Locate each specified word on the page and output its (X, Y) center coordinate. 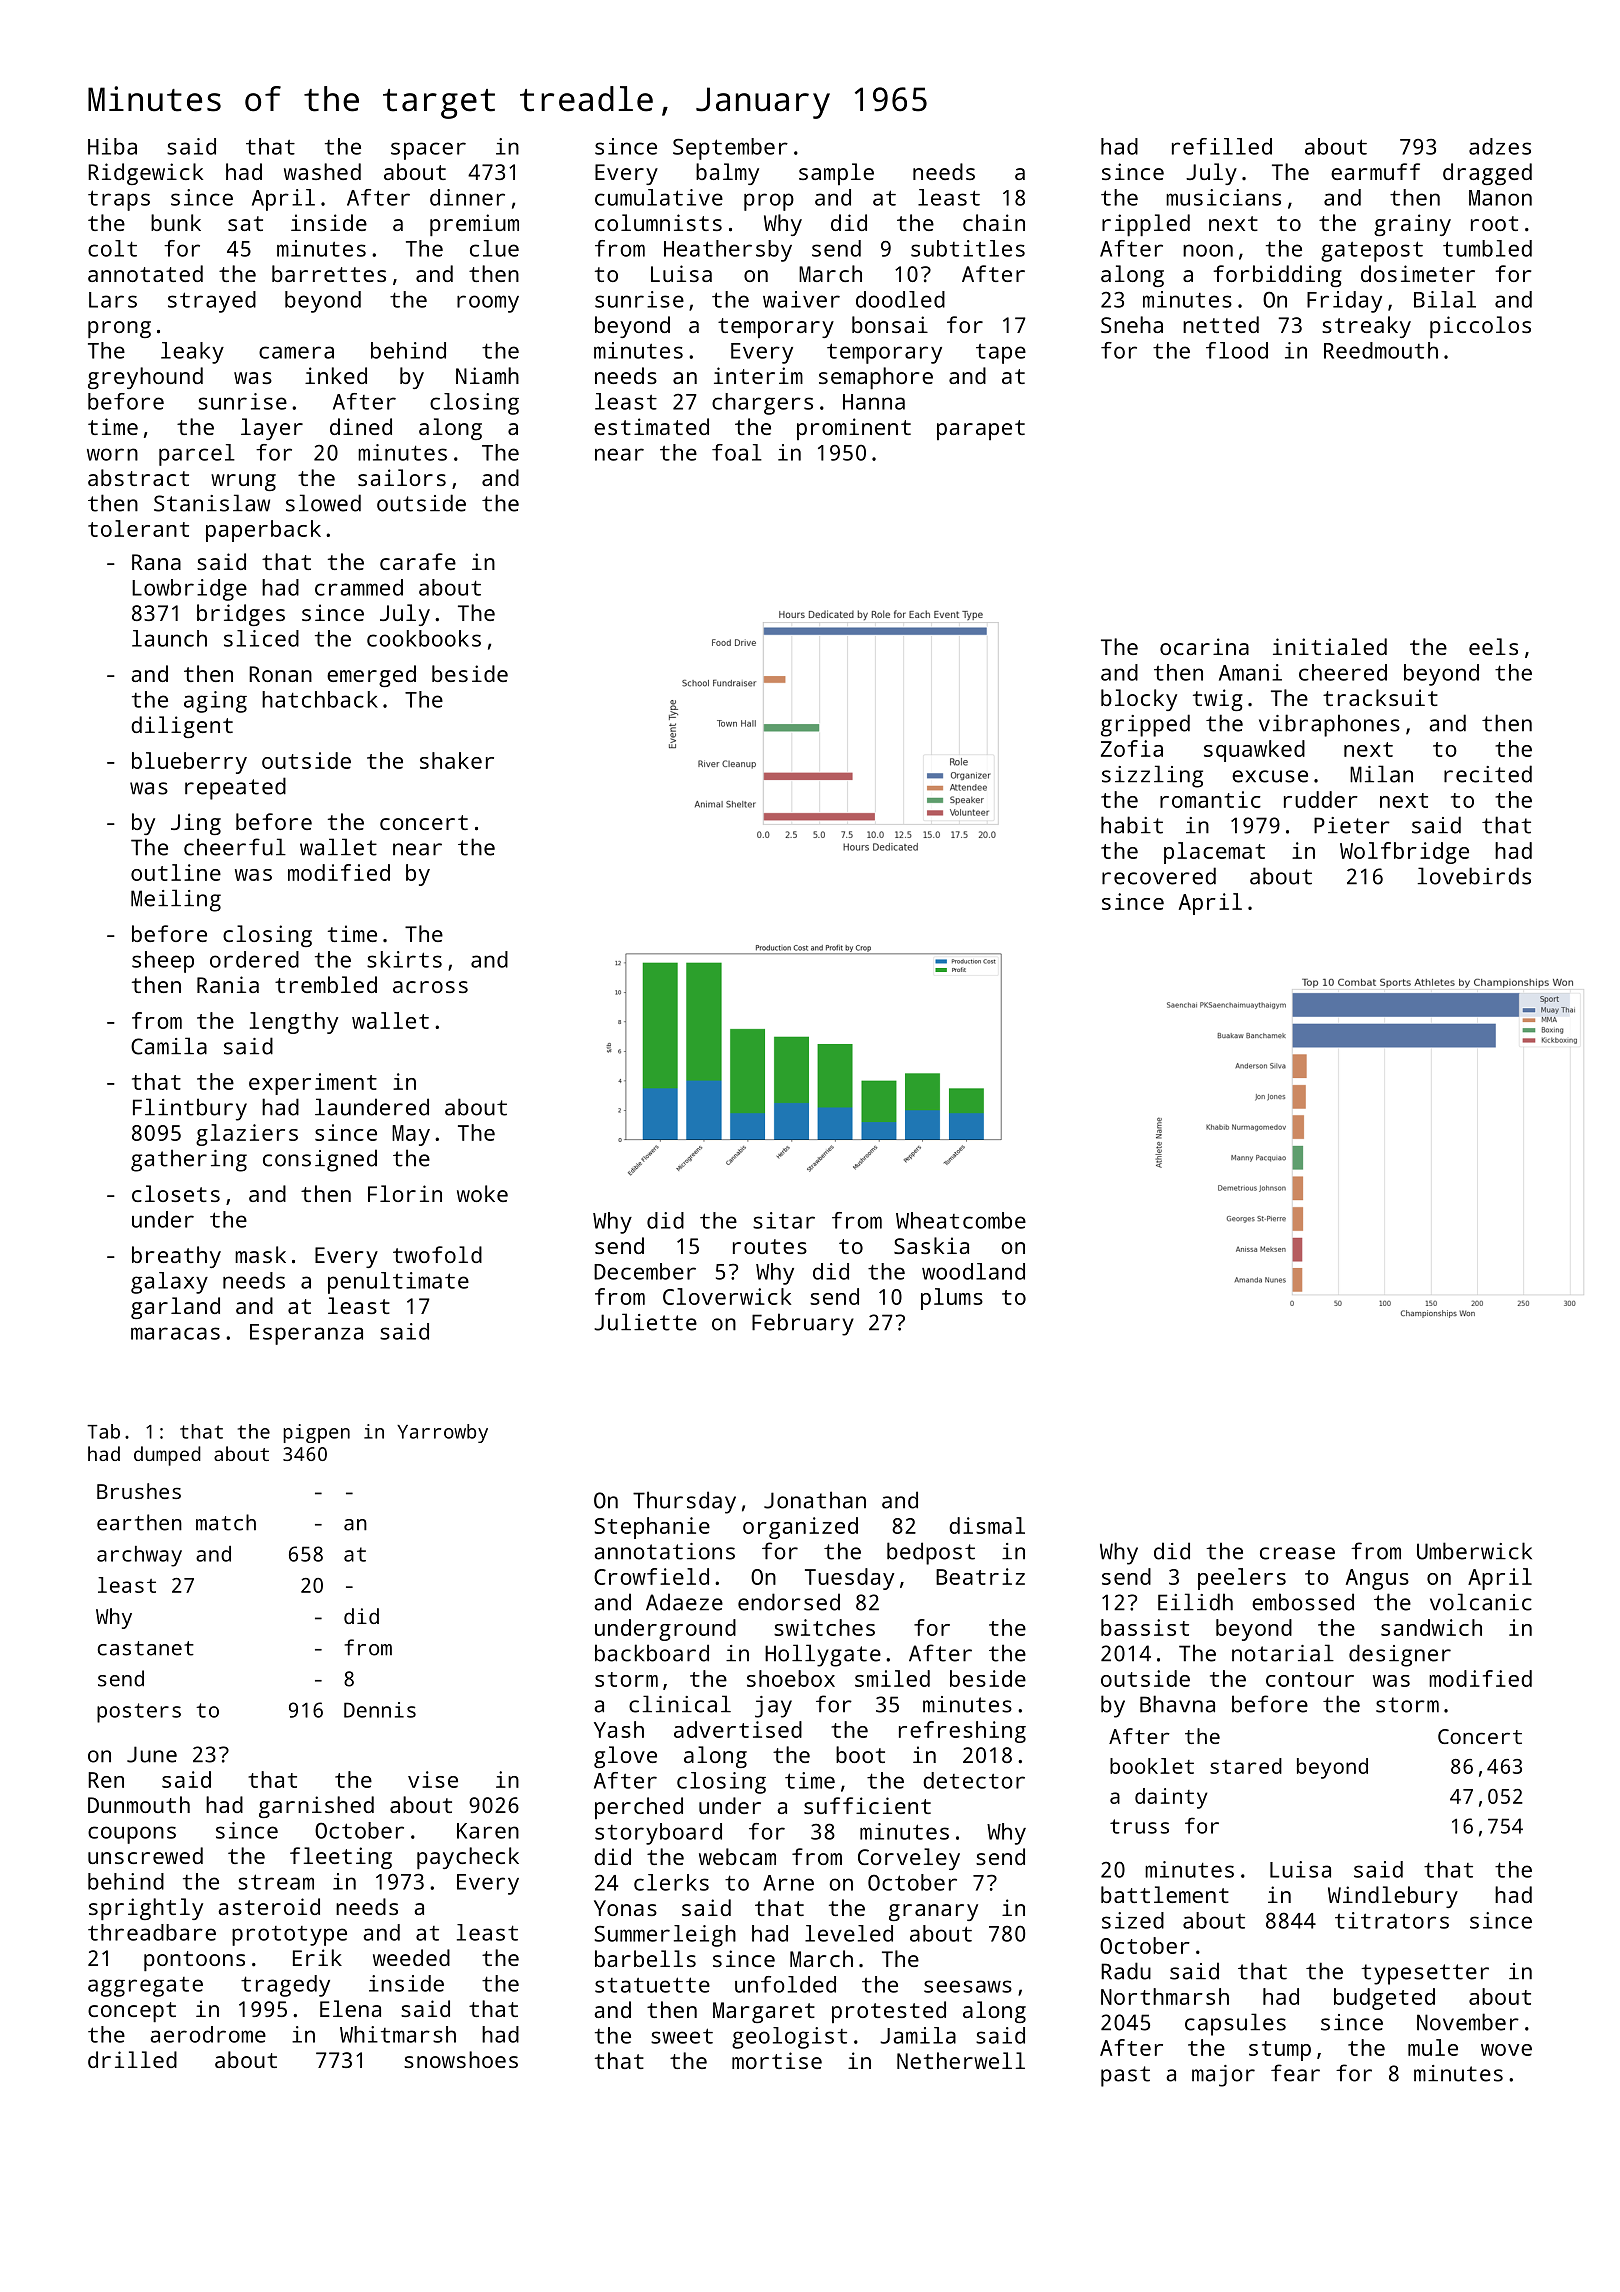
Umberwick (1474, 1551)
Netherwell (961, 2060)
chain (994, 222)
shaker (457, 760)
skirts (404, 959)
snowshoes (461, 2059)
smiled (892, 1678)
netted (1221, 324)
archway (139, 1556)
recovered (1159, 876)
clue (494, 248)
